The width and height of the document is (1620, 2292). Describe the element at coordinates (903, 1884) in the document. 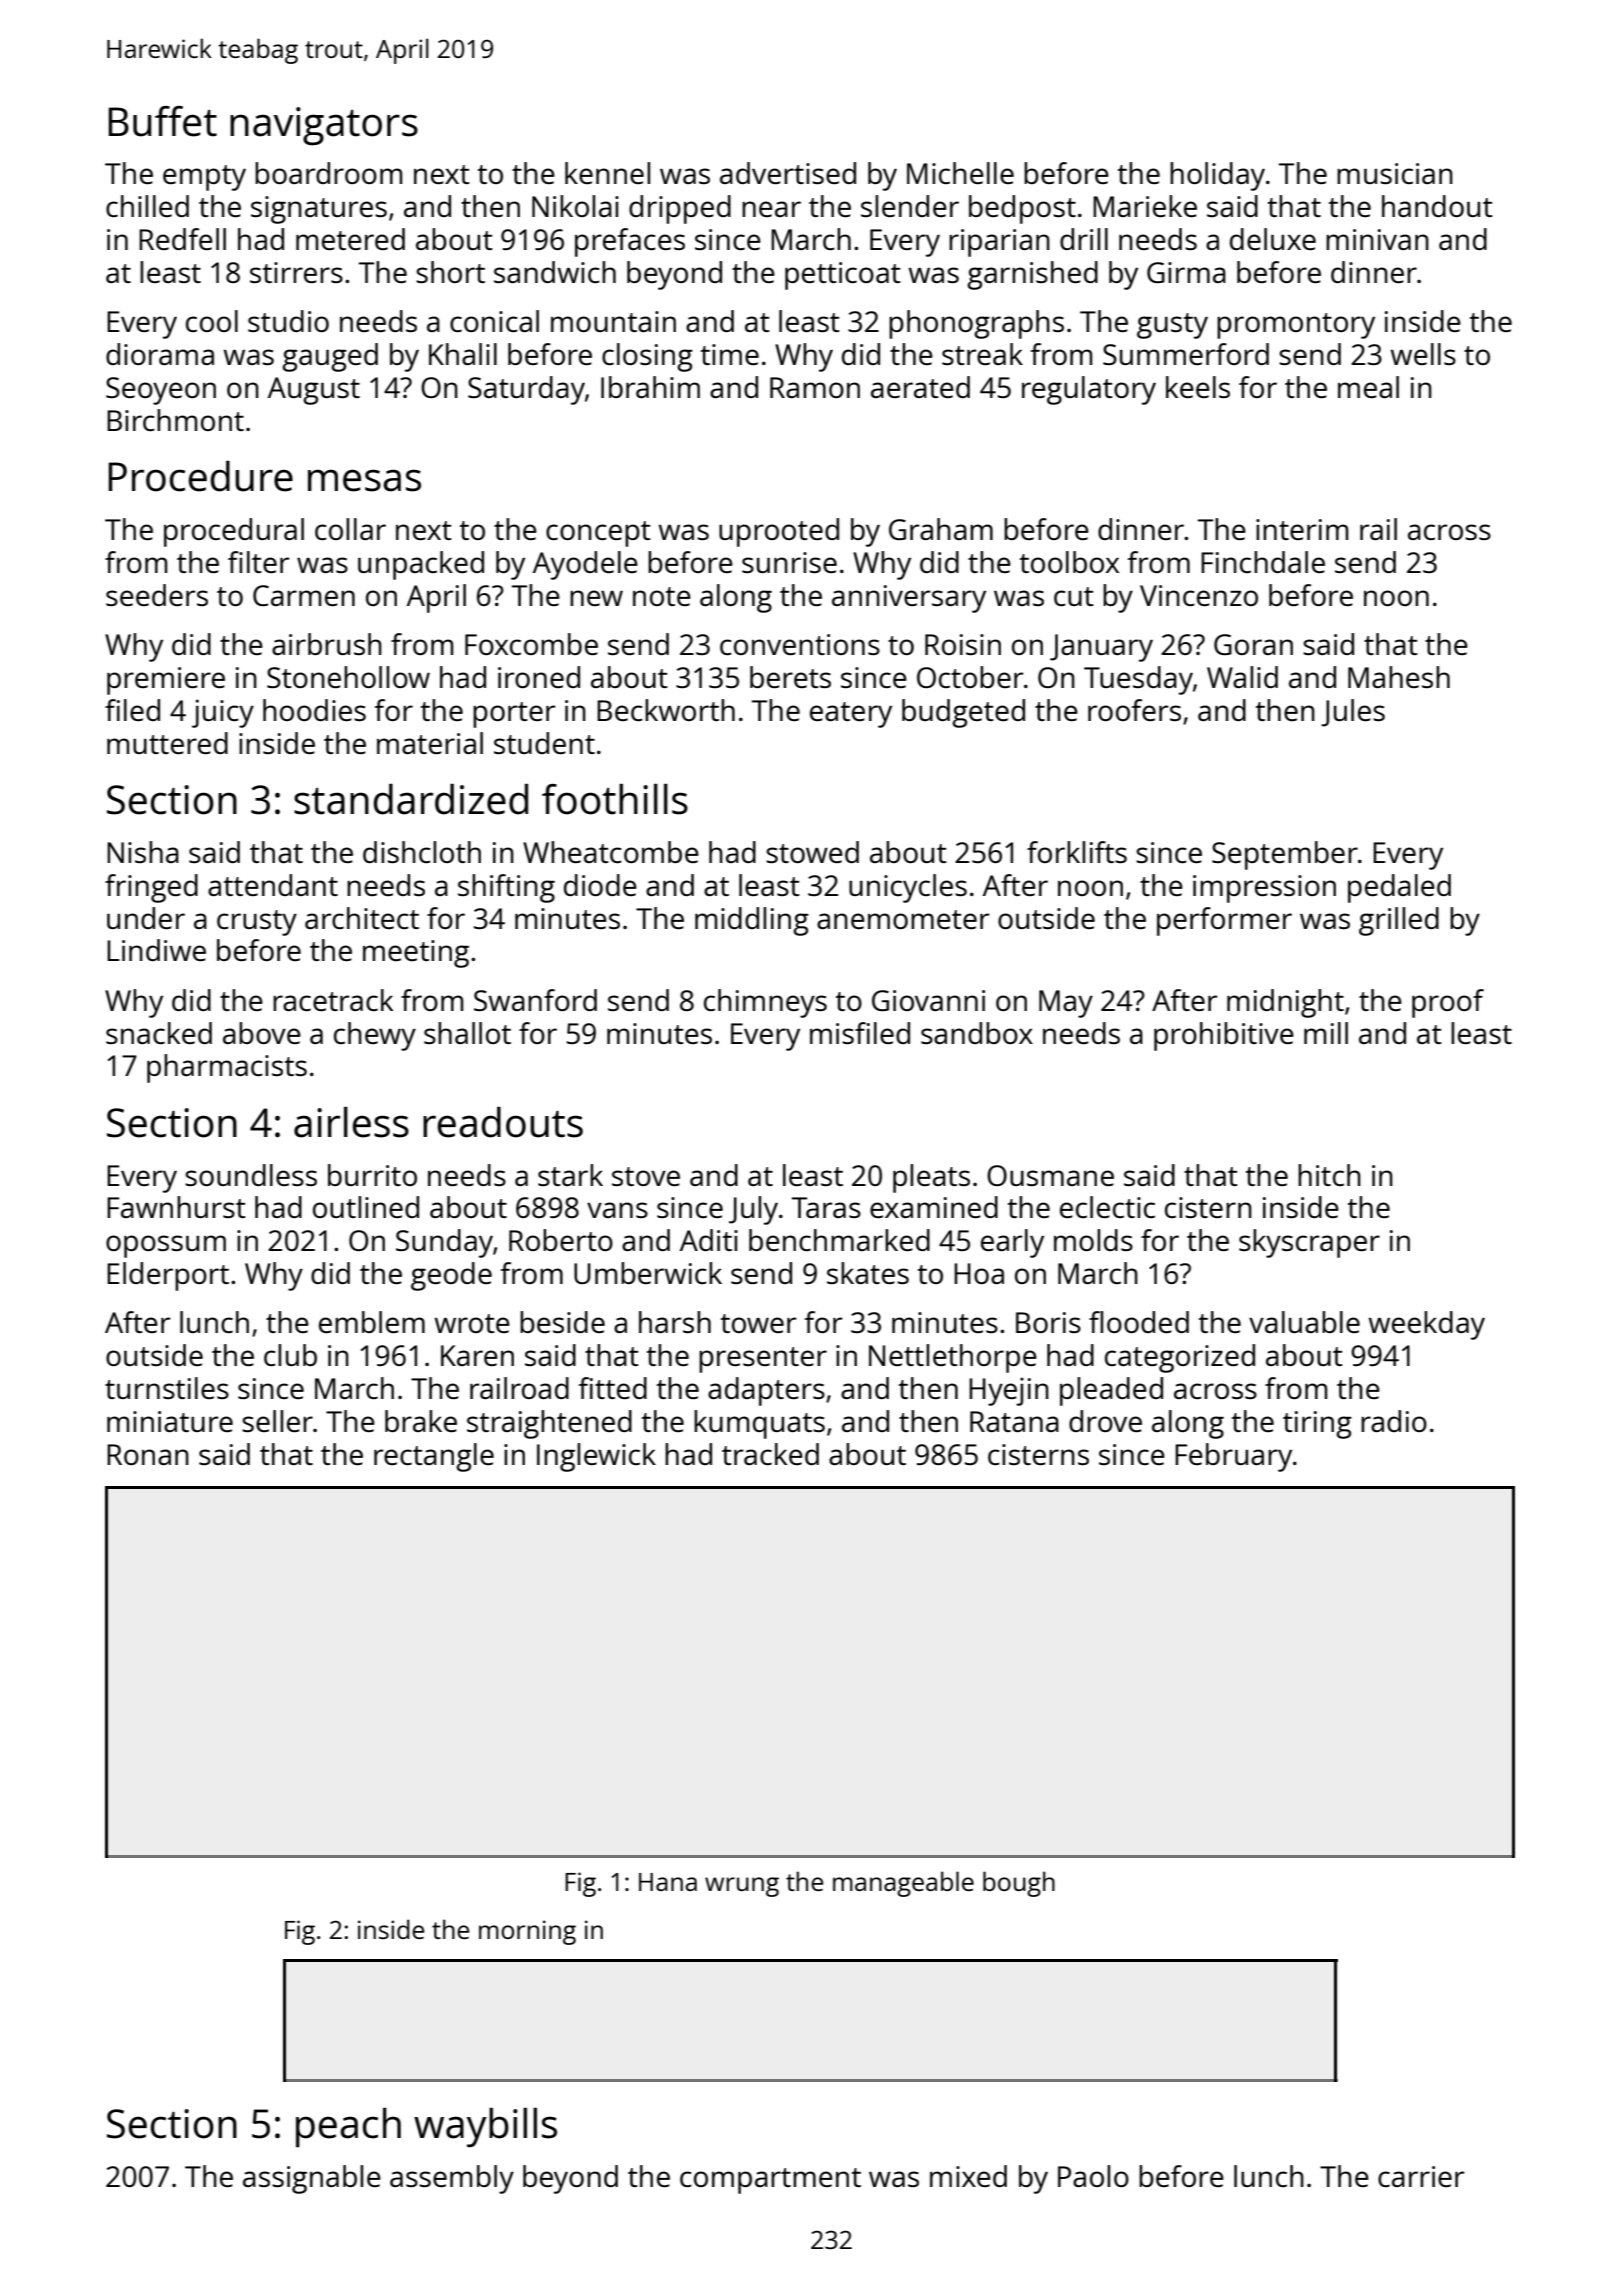

I see `manageable` at that location.
